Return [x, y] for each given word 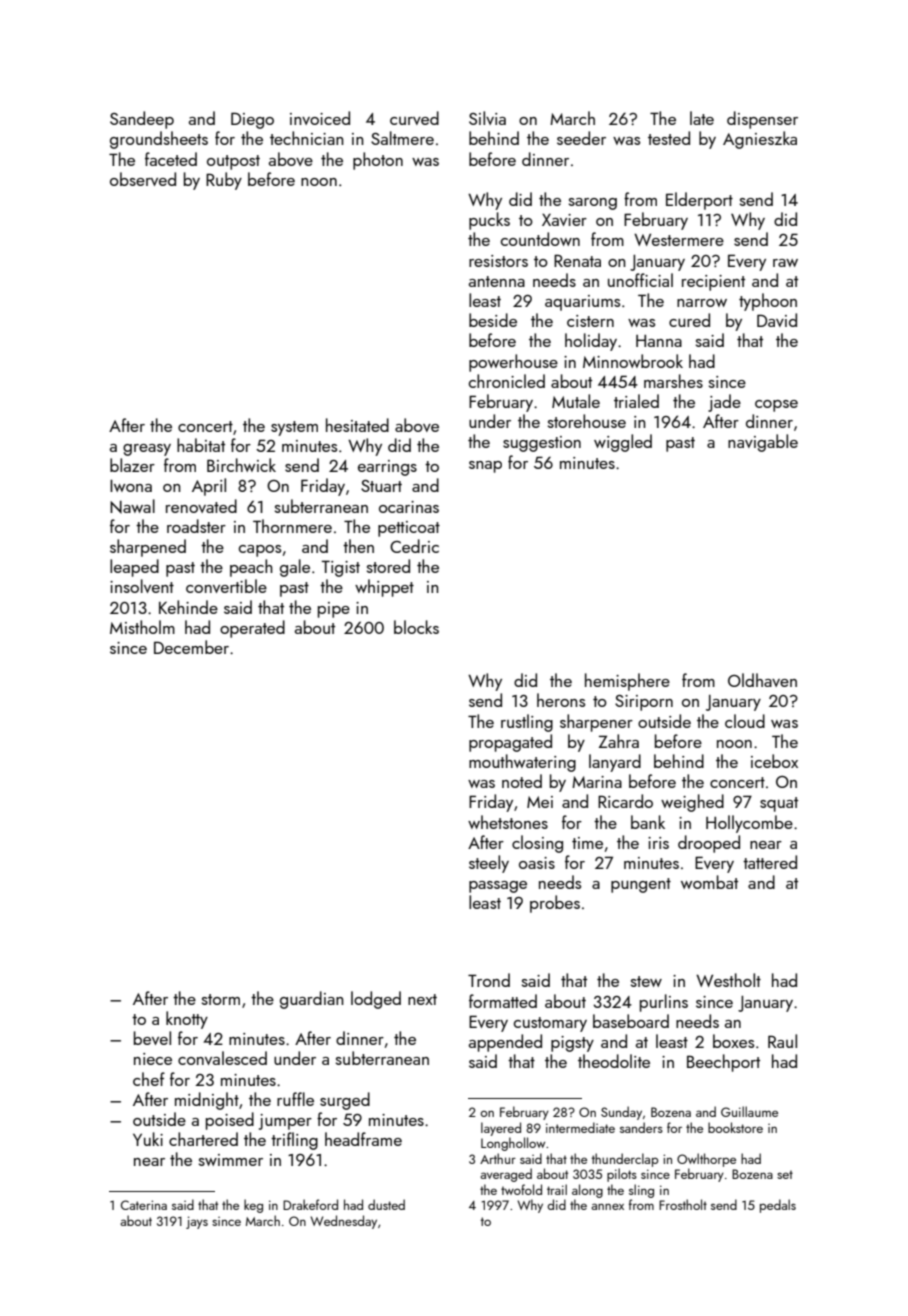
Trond [489, 980]
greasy [147, 450]
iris [658, 843]
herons [561, 700]
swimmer [231, 1160]
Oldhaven [762, 680]
